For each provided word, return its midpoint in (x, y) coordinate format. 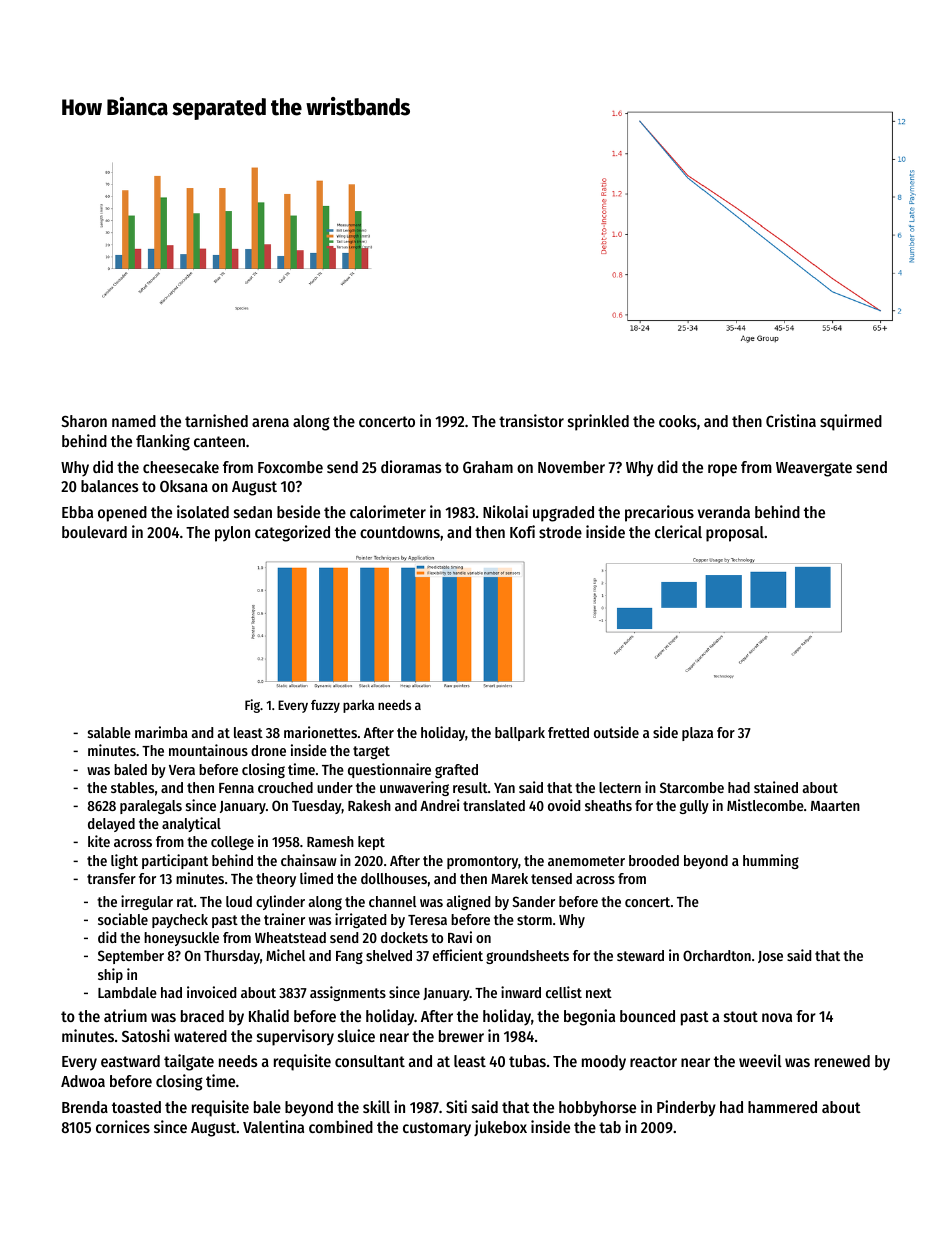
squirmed (851, 422)
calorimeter (388, 511)
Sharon (84, 421)
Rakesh (369, 805)
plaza (697, 734)
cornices (123, 1126)
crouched (285, 787)
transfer (111, 878)
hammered (782, 1107)
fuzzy (325, 706)
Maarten (835, 806)
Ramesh (330, 841)
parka (358, 706)
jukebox (500, 1128)
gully (694, 807)
